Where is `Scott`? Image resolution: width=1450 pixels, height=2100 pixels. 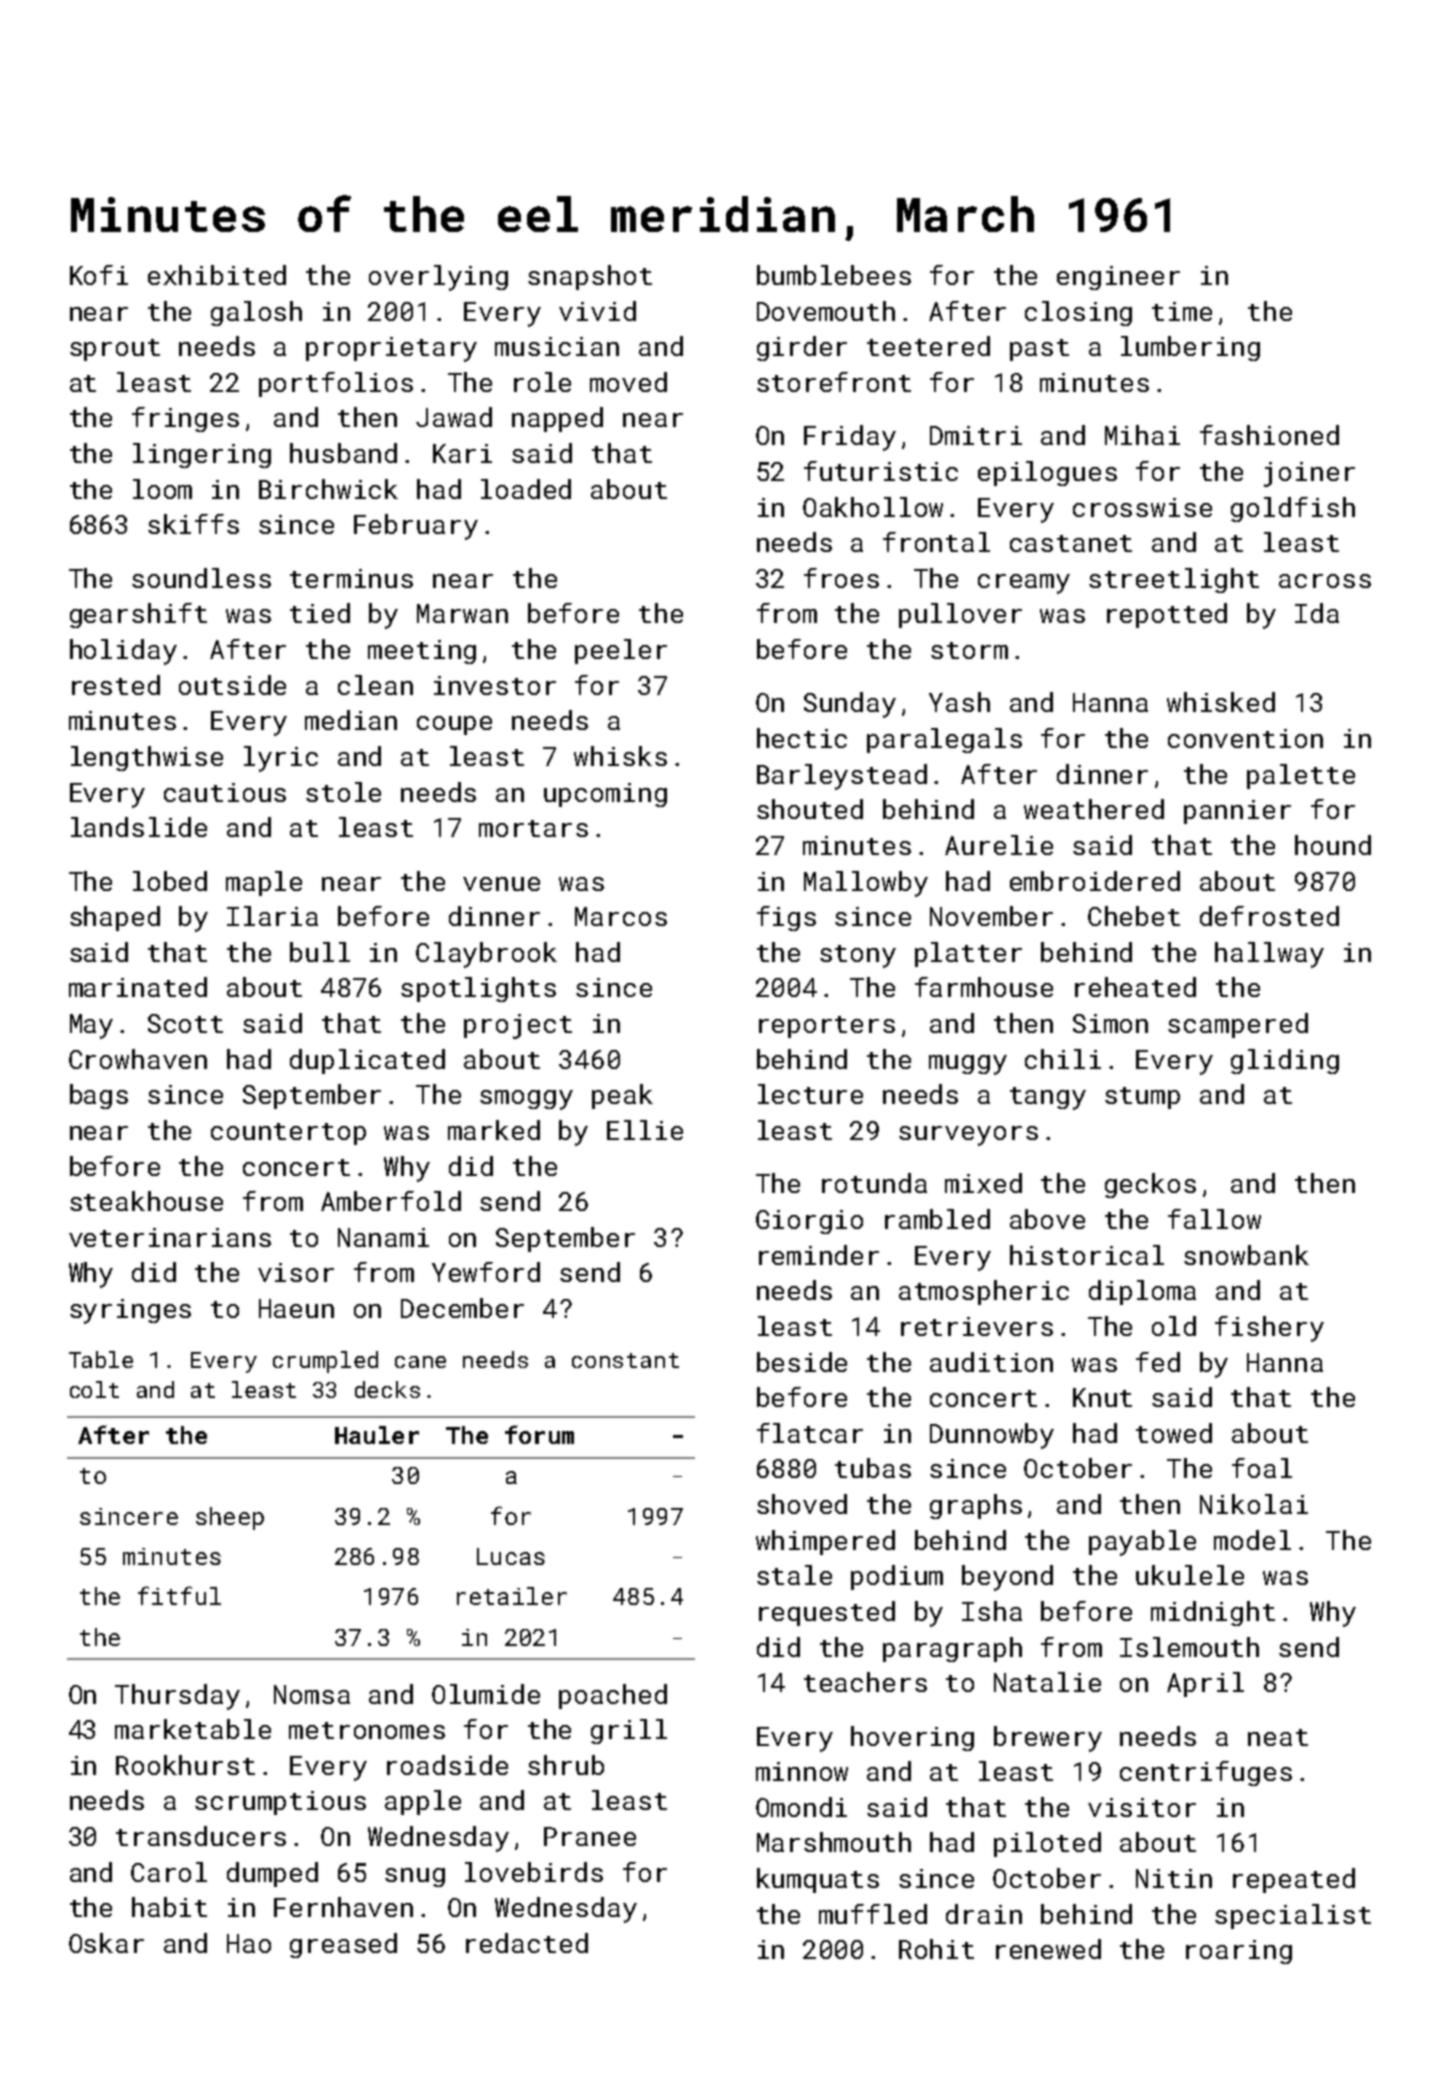 Scott is located at coordinates (185, 1023).
